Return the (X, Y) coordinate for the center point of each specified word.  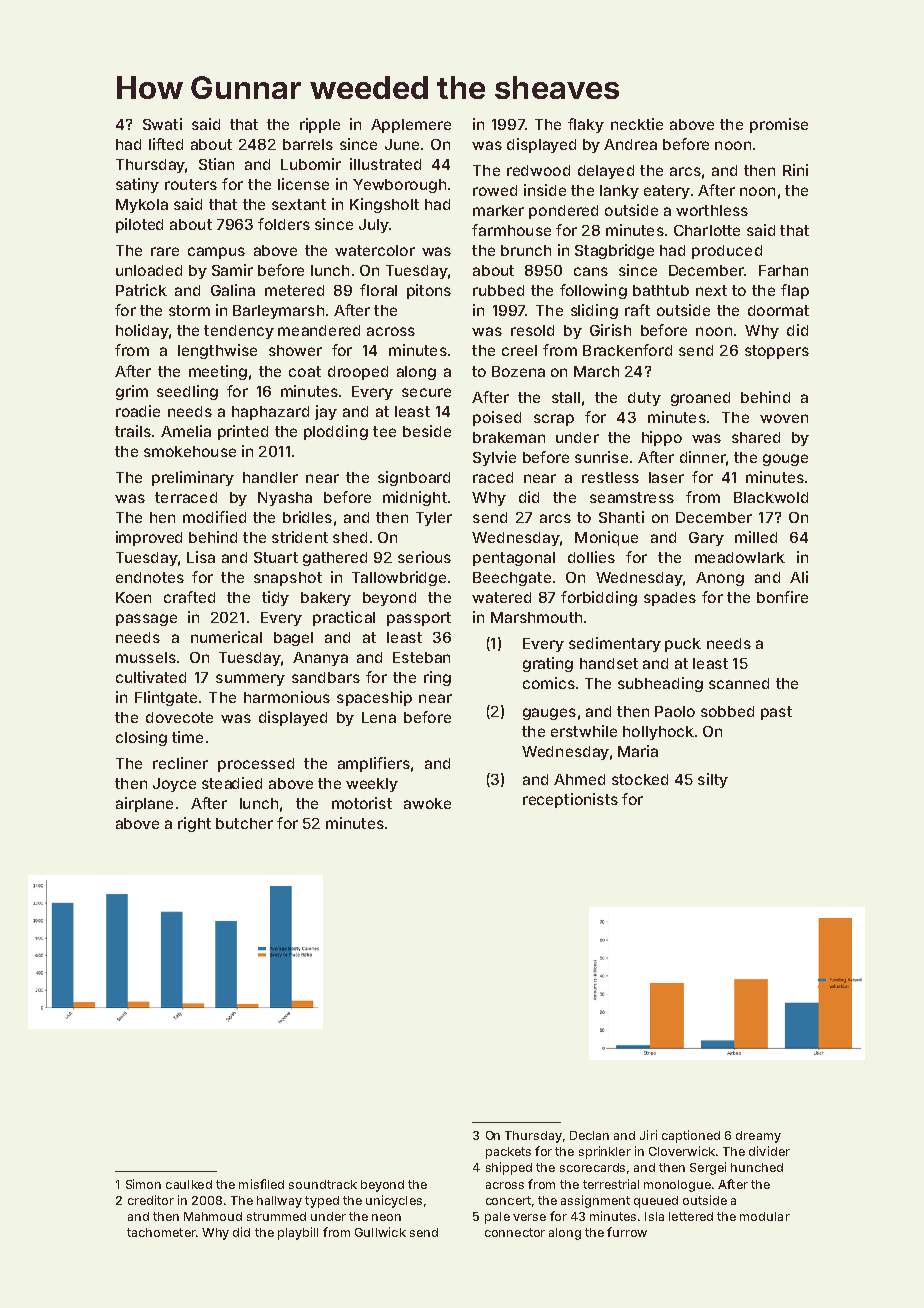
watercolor (375, 250)
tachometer (161, 1232)
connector (515, 1232)
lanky (619, 192)
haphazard (270, 413)
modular (765, 1216)
